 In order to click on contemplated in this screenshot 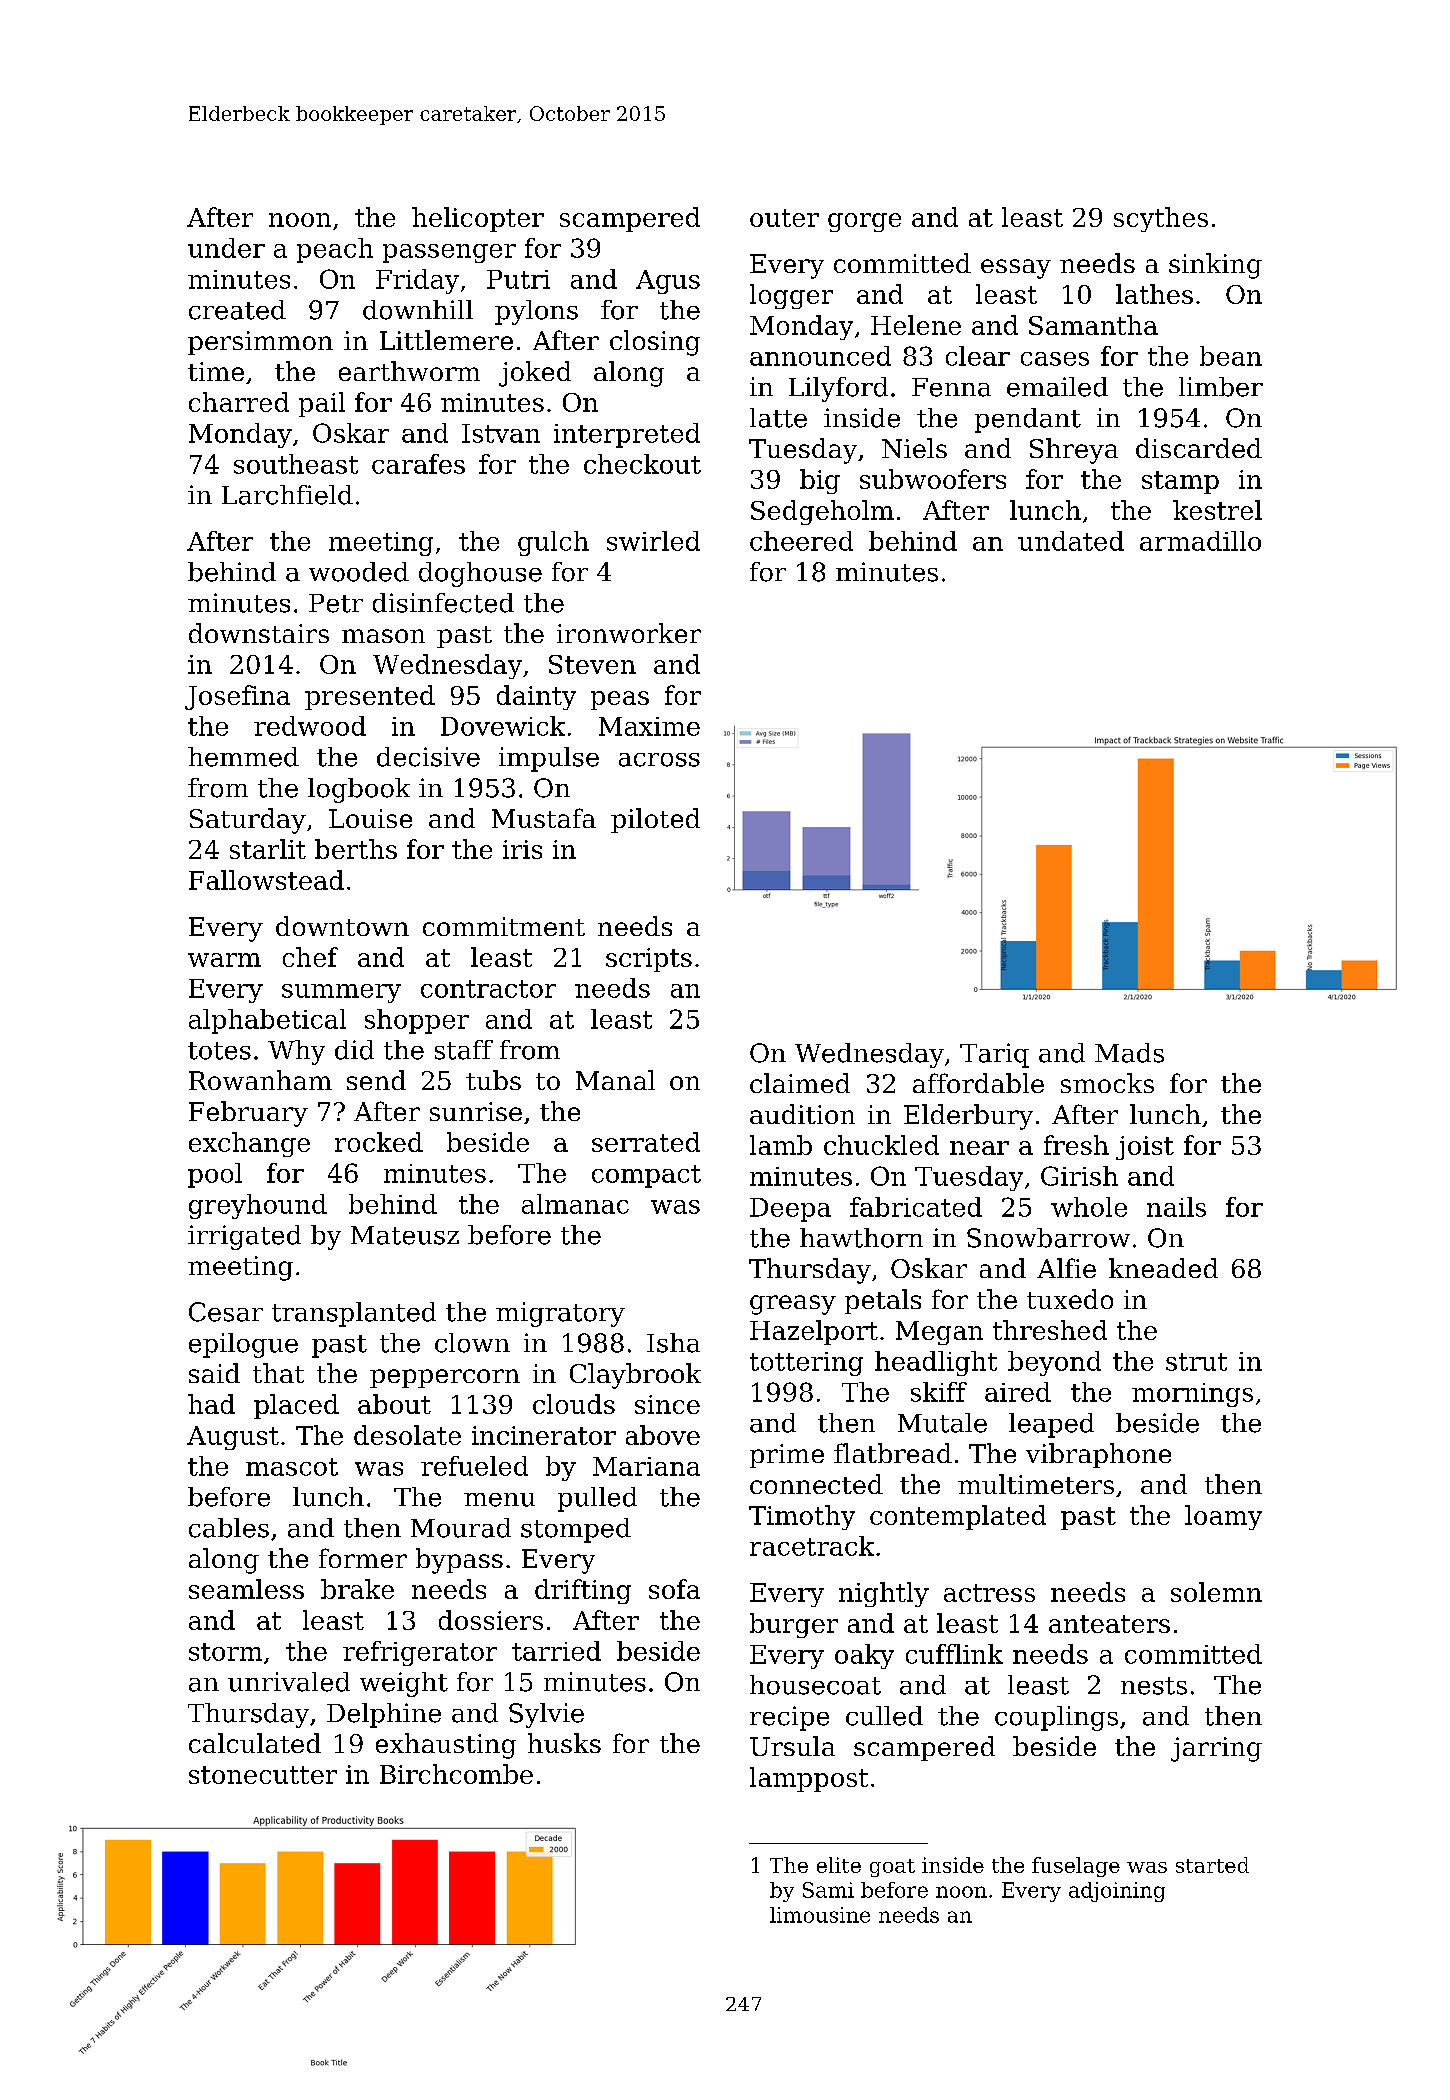, I will do `click(958, 1517)`.
